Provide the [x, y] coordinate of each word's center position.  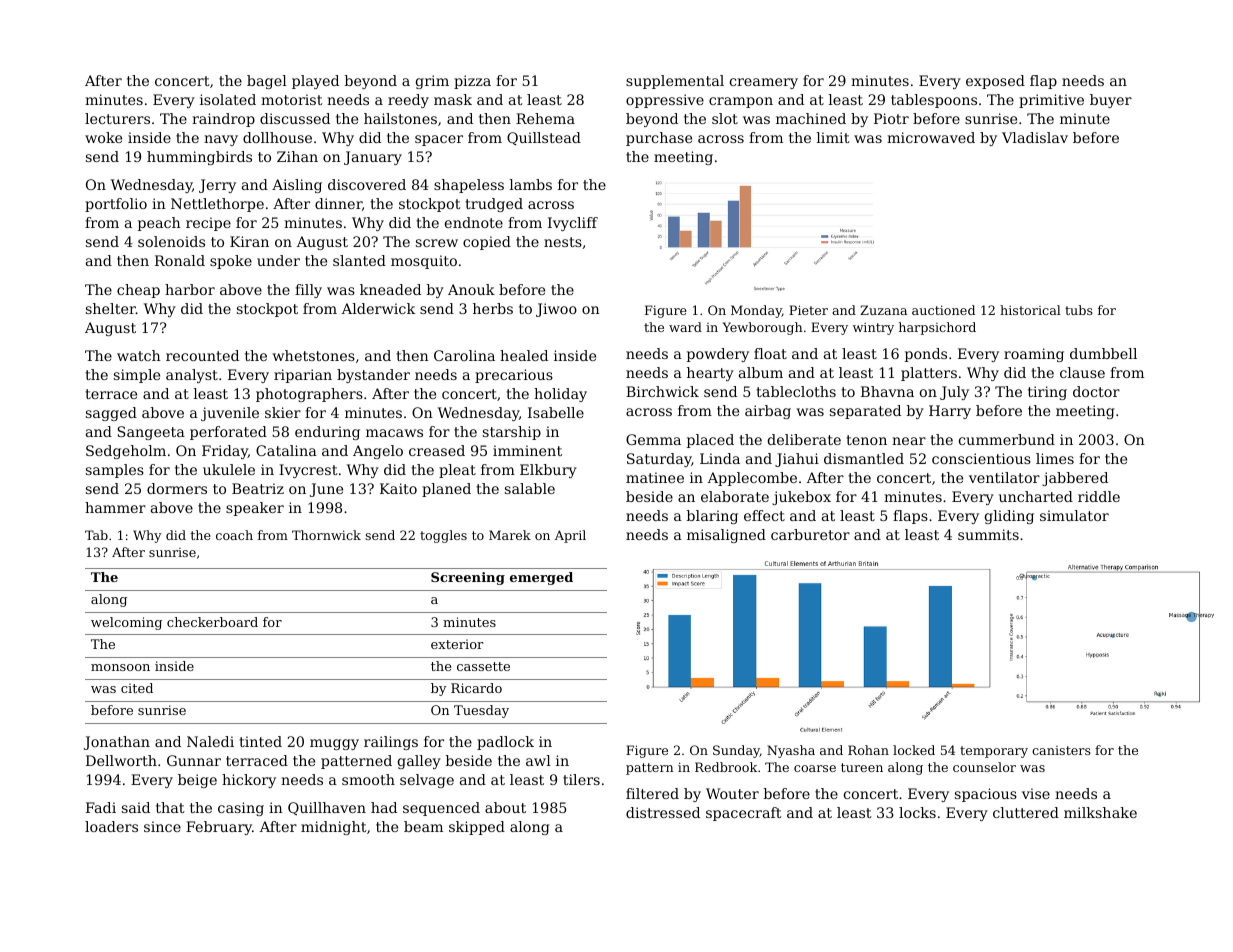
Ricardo [476, 688]
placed [710, 441]
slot [725, 118]
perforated [228, 433]
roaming [1034, 355]
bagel [267, 82]
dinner [338, 203]
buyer [1111, 101]
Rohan [868, 750]
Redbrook [726, 767]
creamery [764, 83]
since [162, 826]
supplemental [675, 82]
